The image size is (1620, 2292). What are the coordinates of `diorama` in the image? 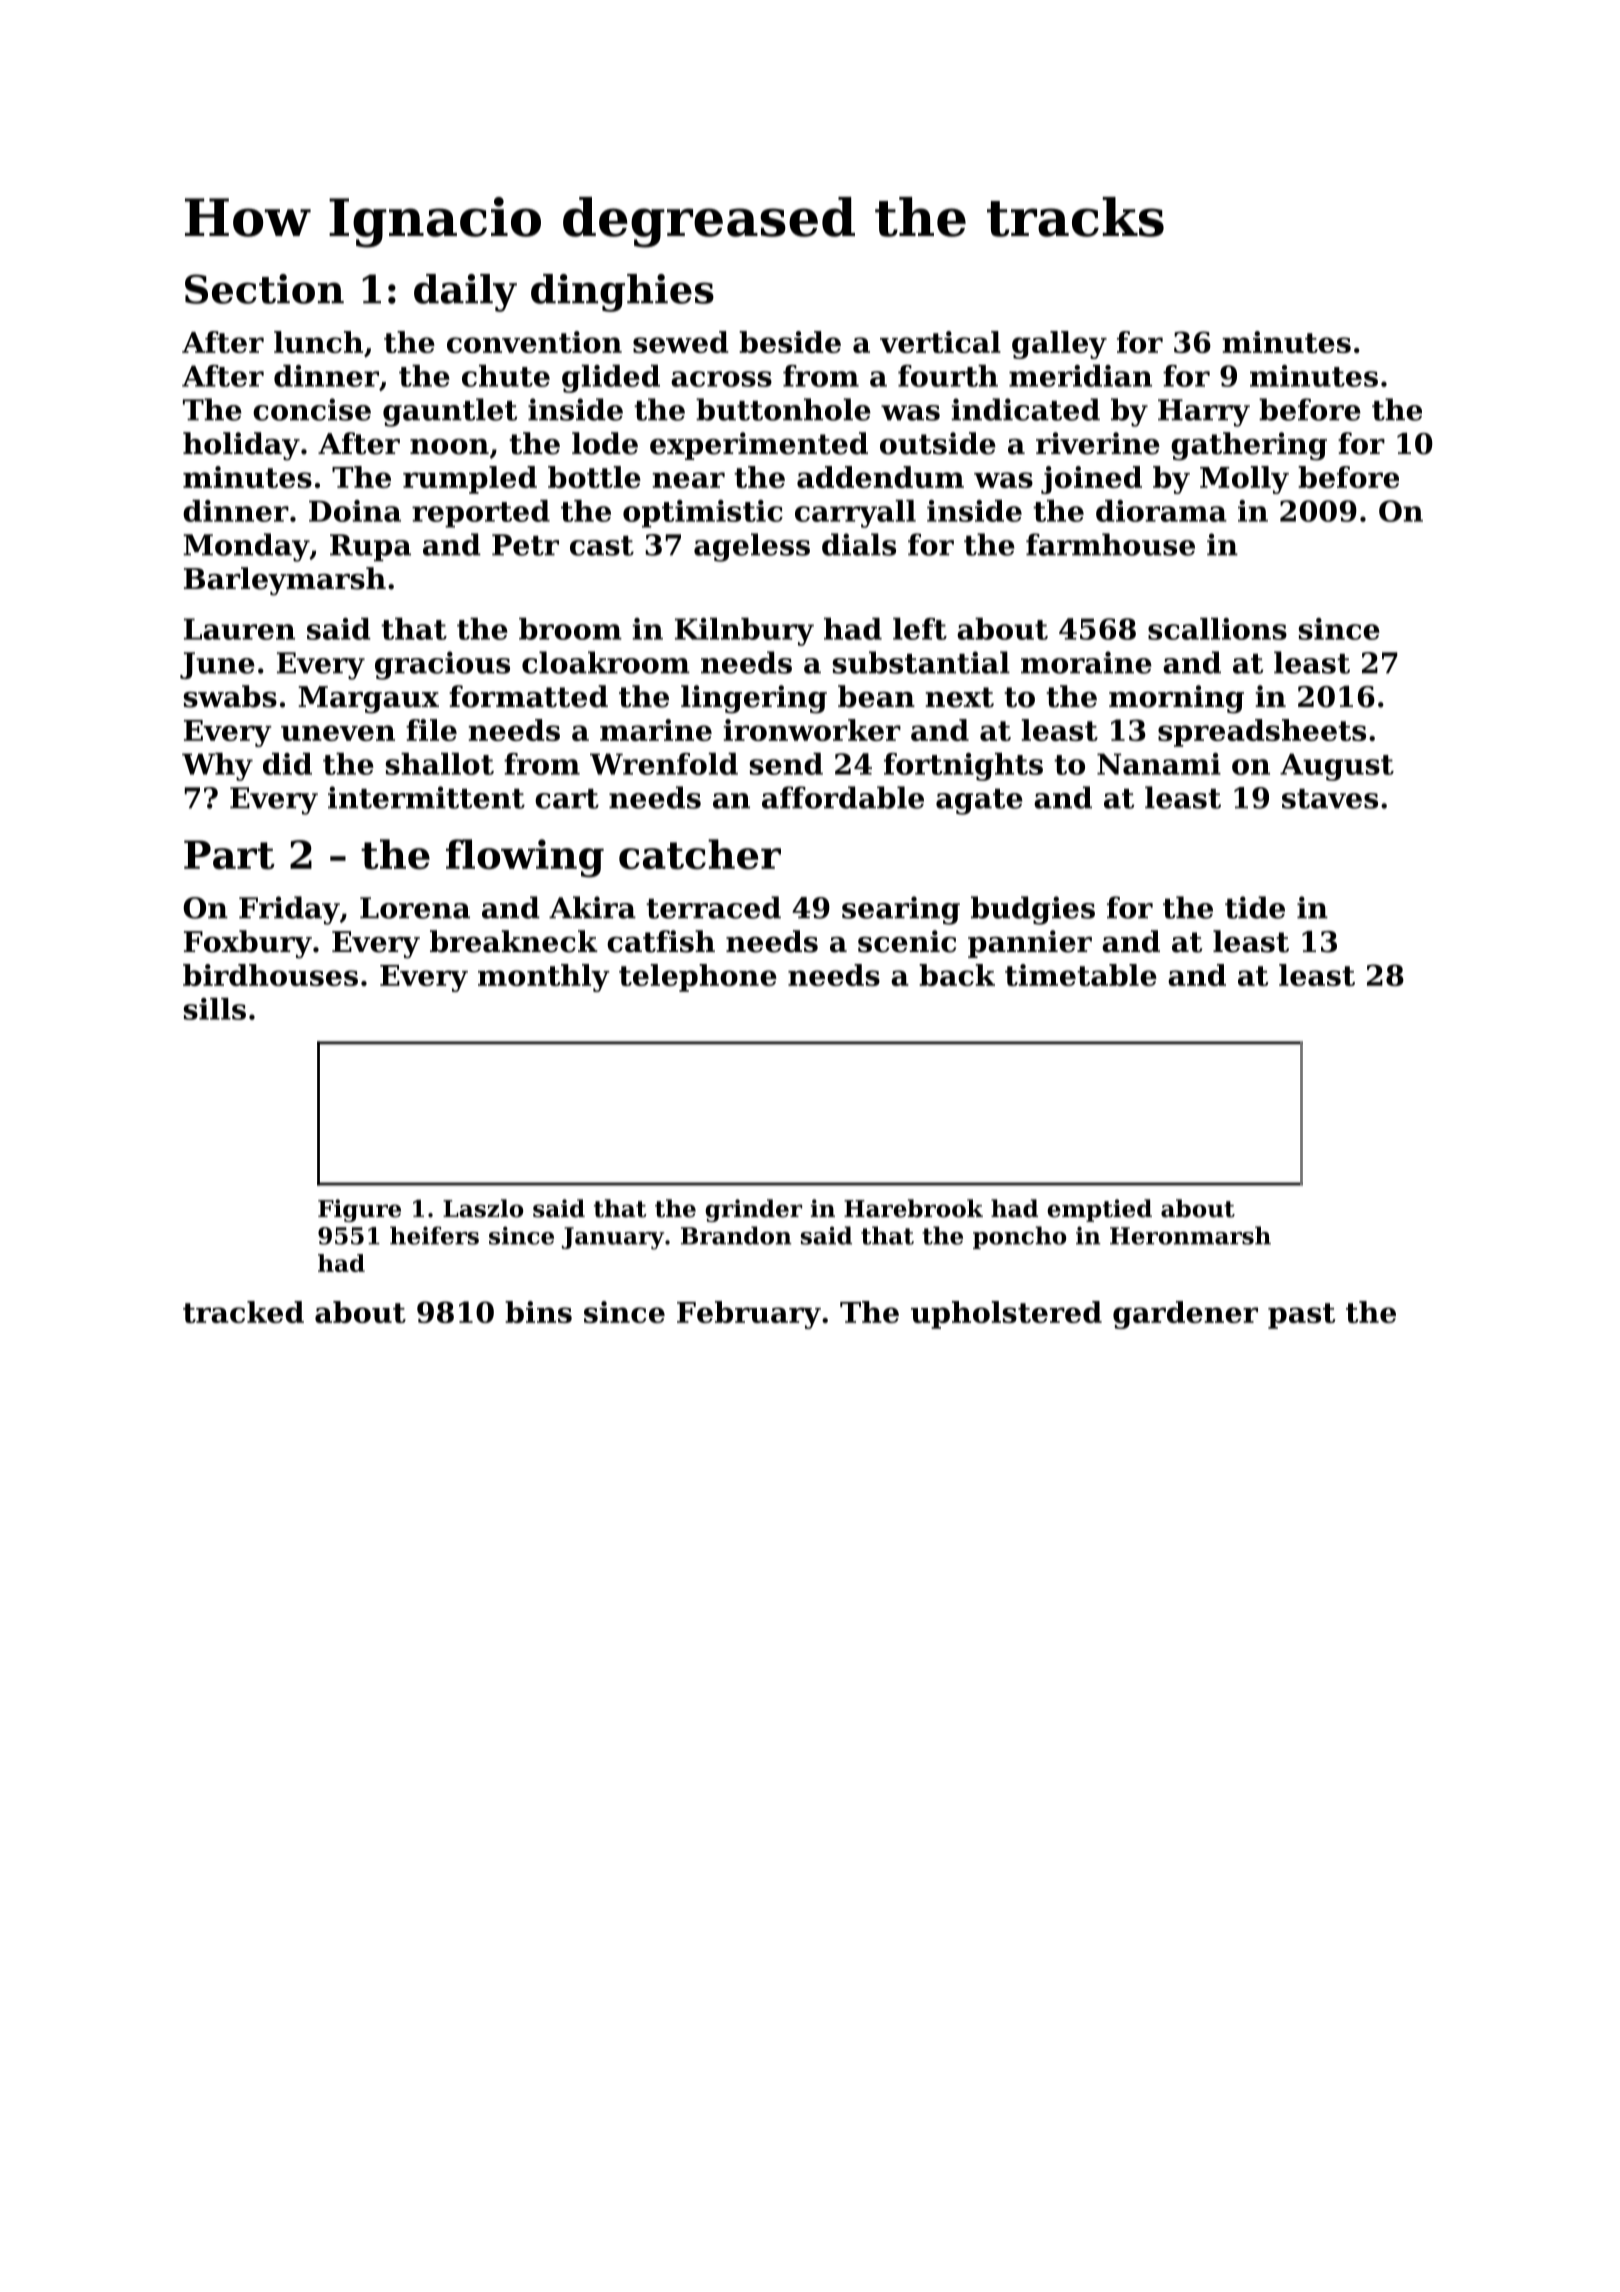 It's located at (1161, 511).
